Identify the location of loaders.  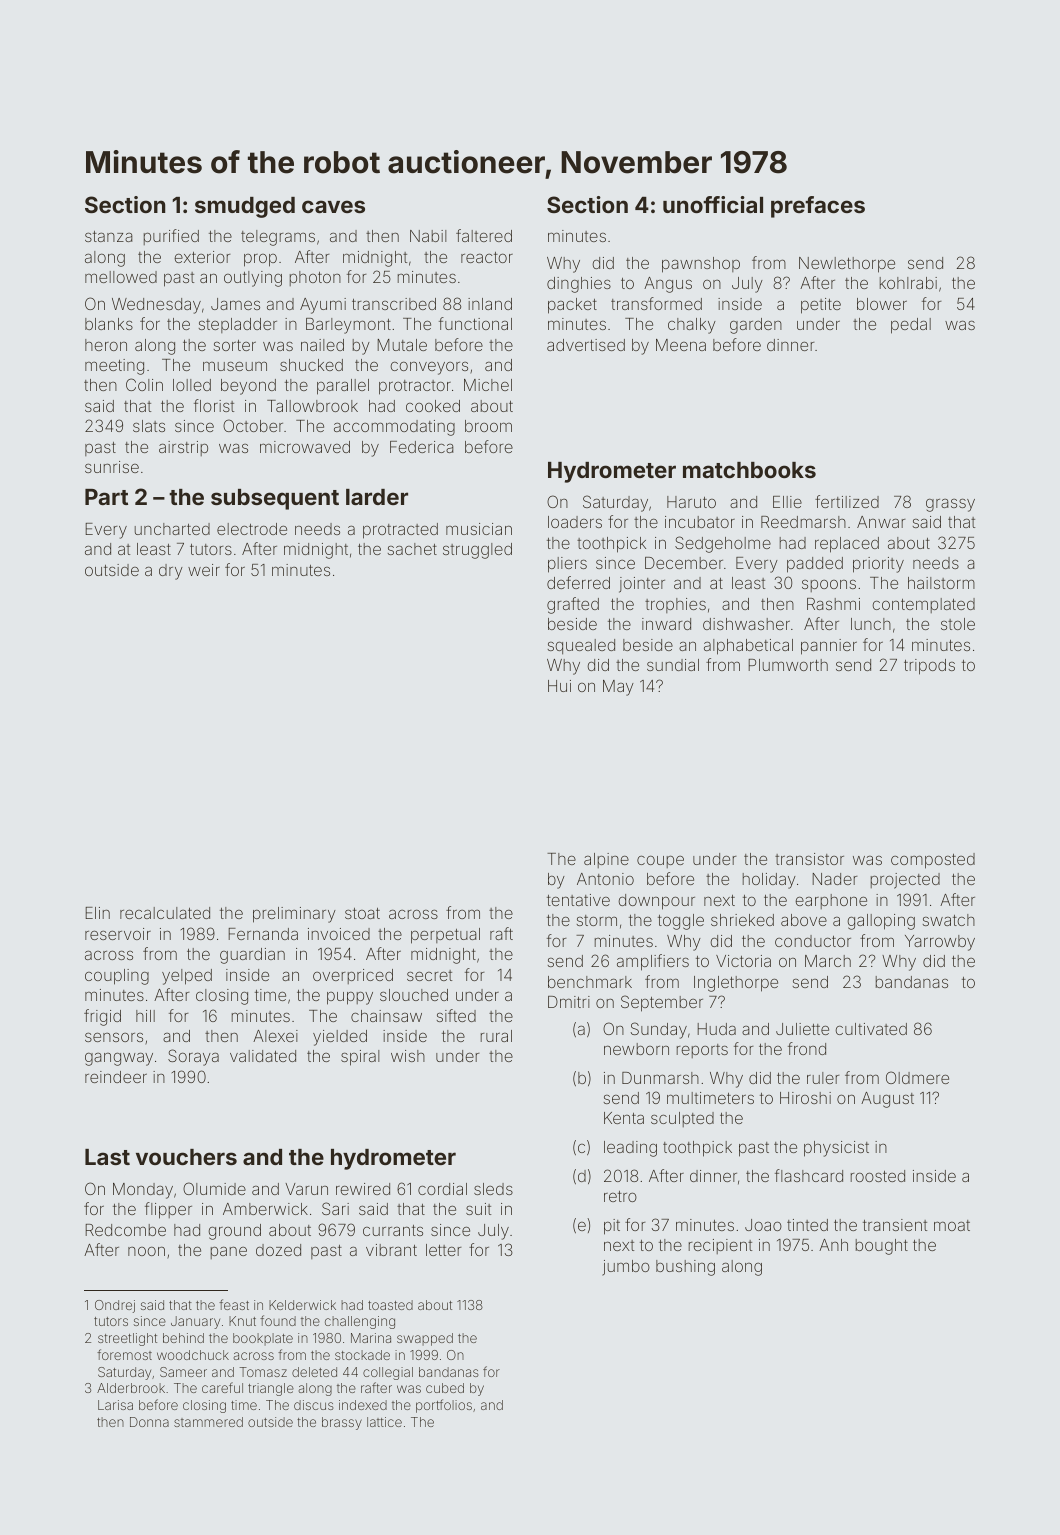
(575, 522).
